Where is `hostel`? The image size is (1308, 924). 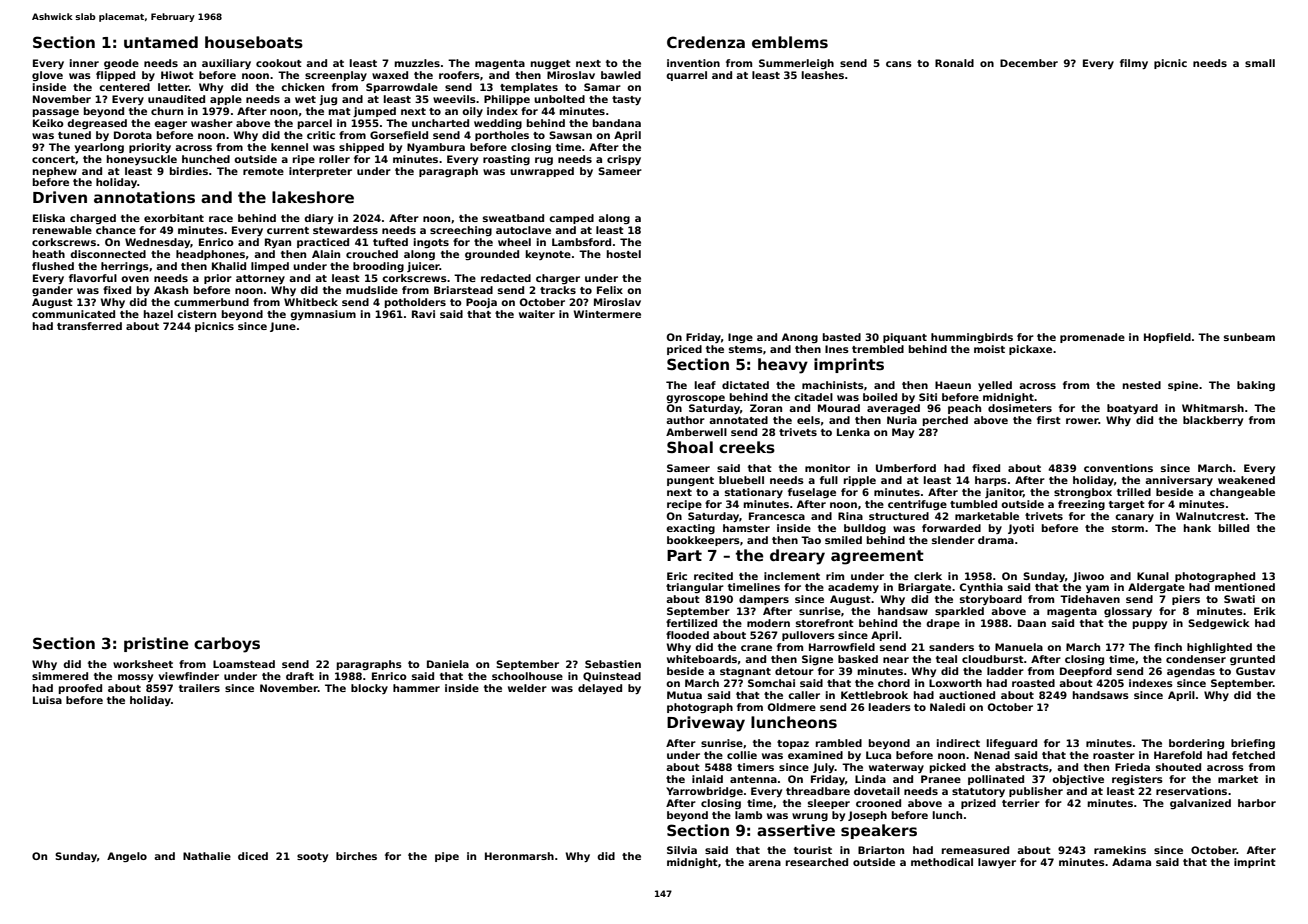
hostel is located at coordinates (624, 254).
